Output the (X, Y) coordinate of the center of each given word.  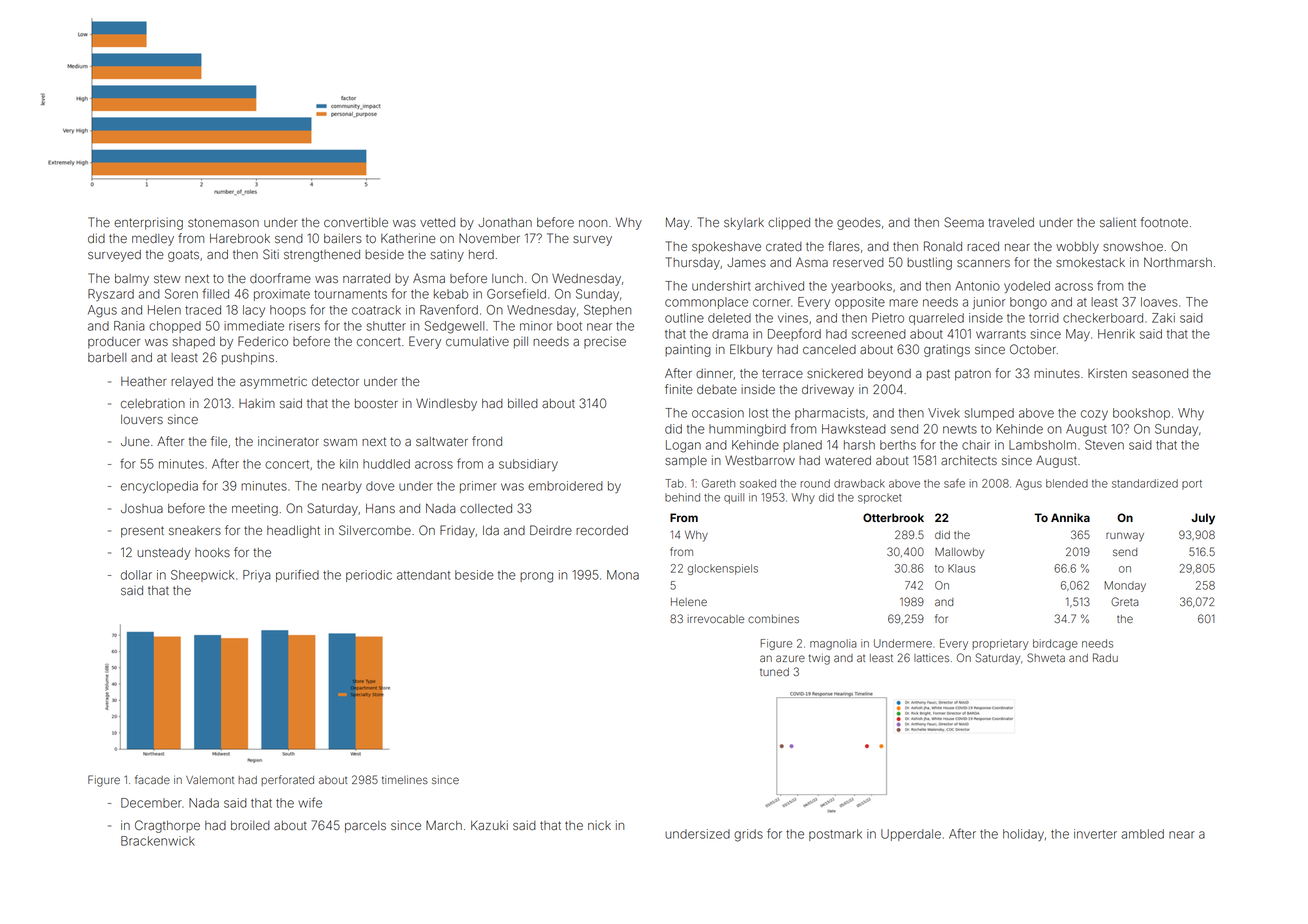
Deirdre (551, 530)
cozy (1094, 415)
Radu (1105, 657)
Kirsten (1107, 373)
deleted (729, 318)
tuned (774, 672)
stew (167, 279)
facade (152, 779)
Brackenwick (158, 841)
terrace (782, 374)
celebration (153, 403)
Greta (1124, 601)
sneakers (195, 531)
